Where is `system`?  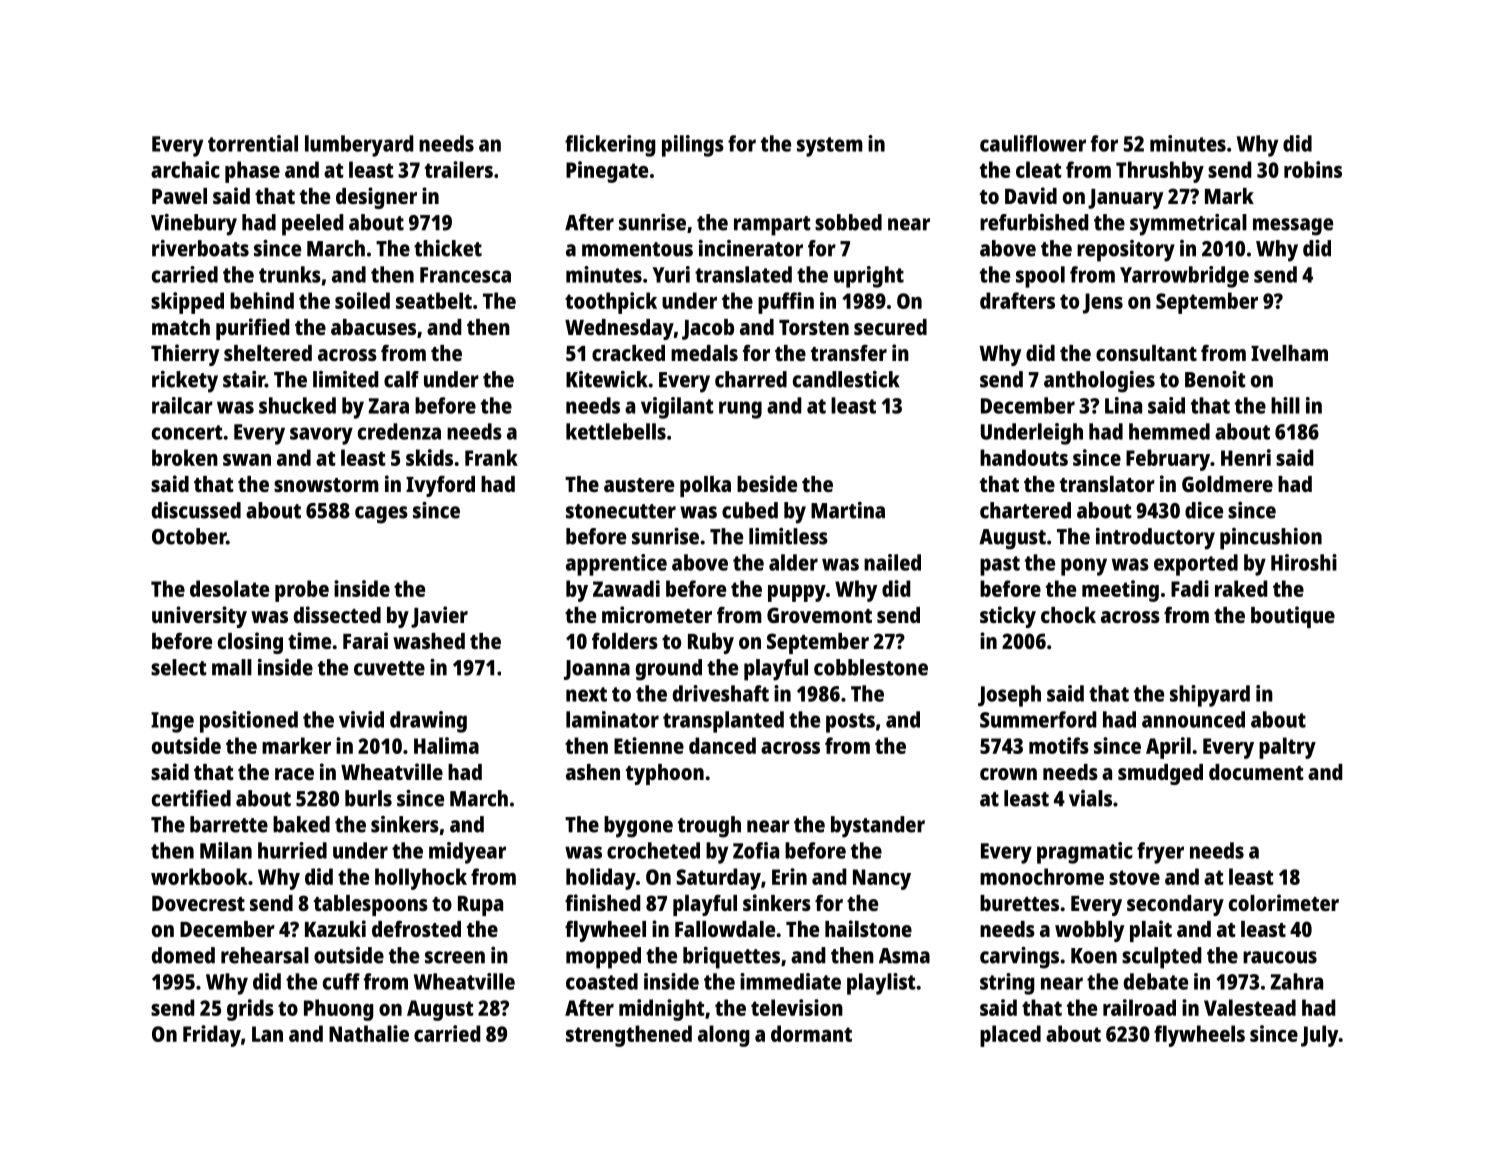 system is located at coordinates (830, 147).
